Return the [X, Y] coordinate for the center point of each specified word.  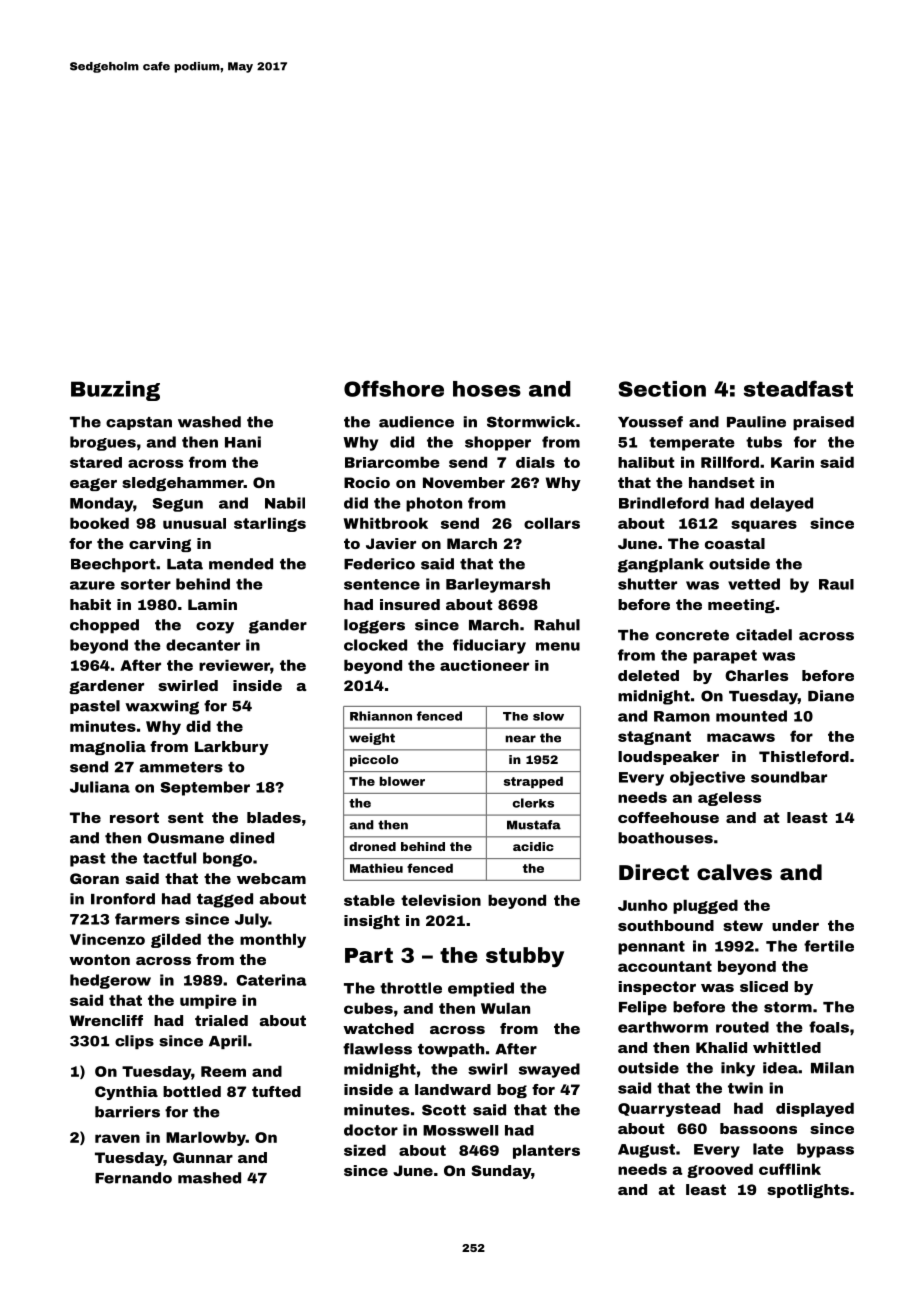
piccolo [374, 761]
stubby [525, 957]
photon [434, 504]
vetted [754, 584]
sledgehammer [183, 484]
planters [546, 1152]
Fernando [133, 1178]
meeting [741, 606]
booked [99, 523]
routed [742, 1027]
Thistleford [804, 756]
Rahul [557, 625]
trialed [221, 1020]
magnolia [108, 748]
